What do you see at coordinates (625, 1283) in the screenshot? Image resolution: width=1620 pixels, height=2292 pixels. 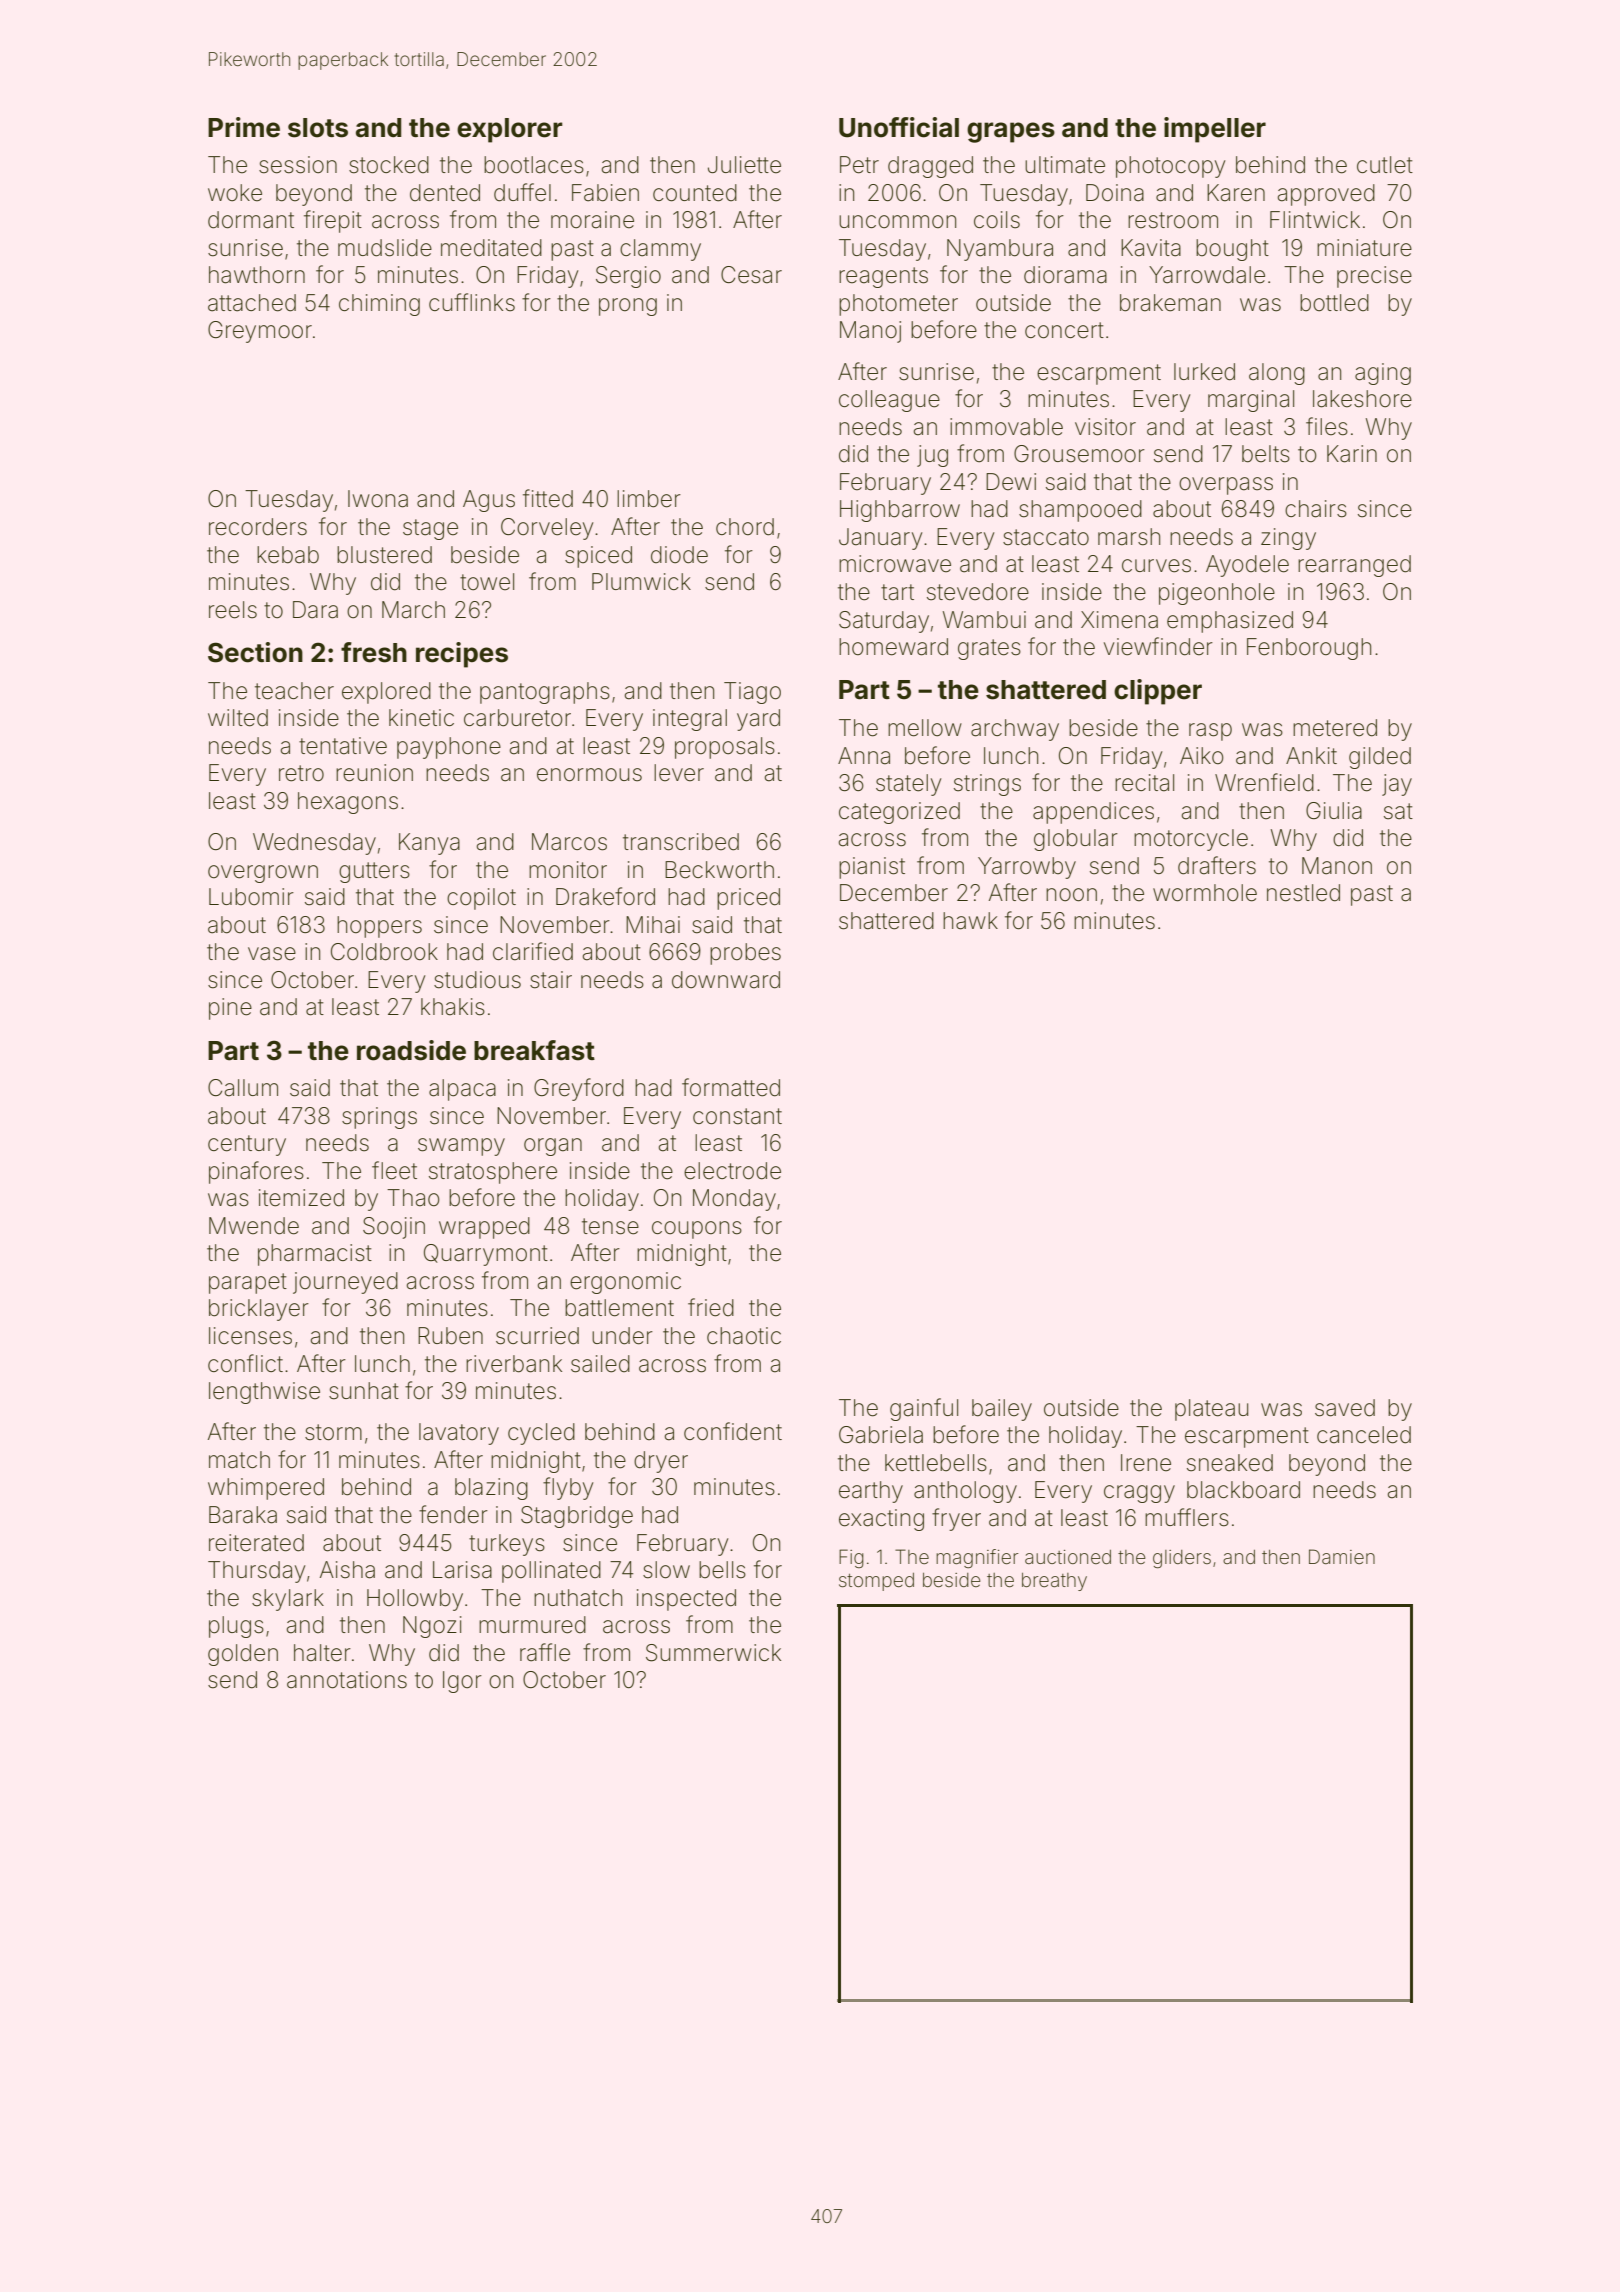 I see `ergonomic` at bounding box center [625, 1283].
